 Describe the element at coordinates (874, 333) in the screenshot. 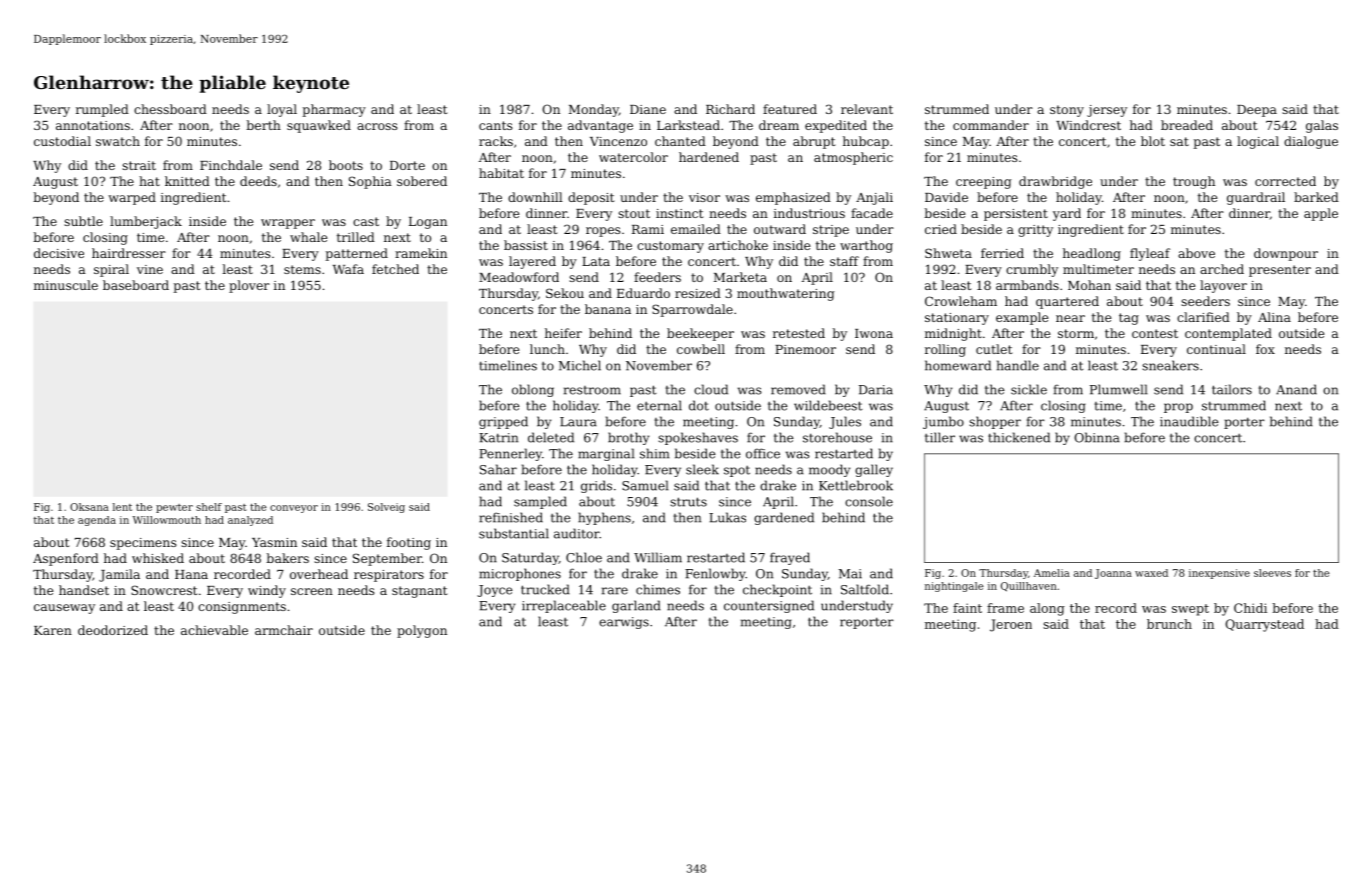

I see `Iwona` at that location.
